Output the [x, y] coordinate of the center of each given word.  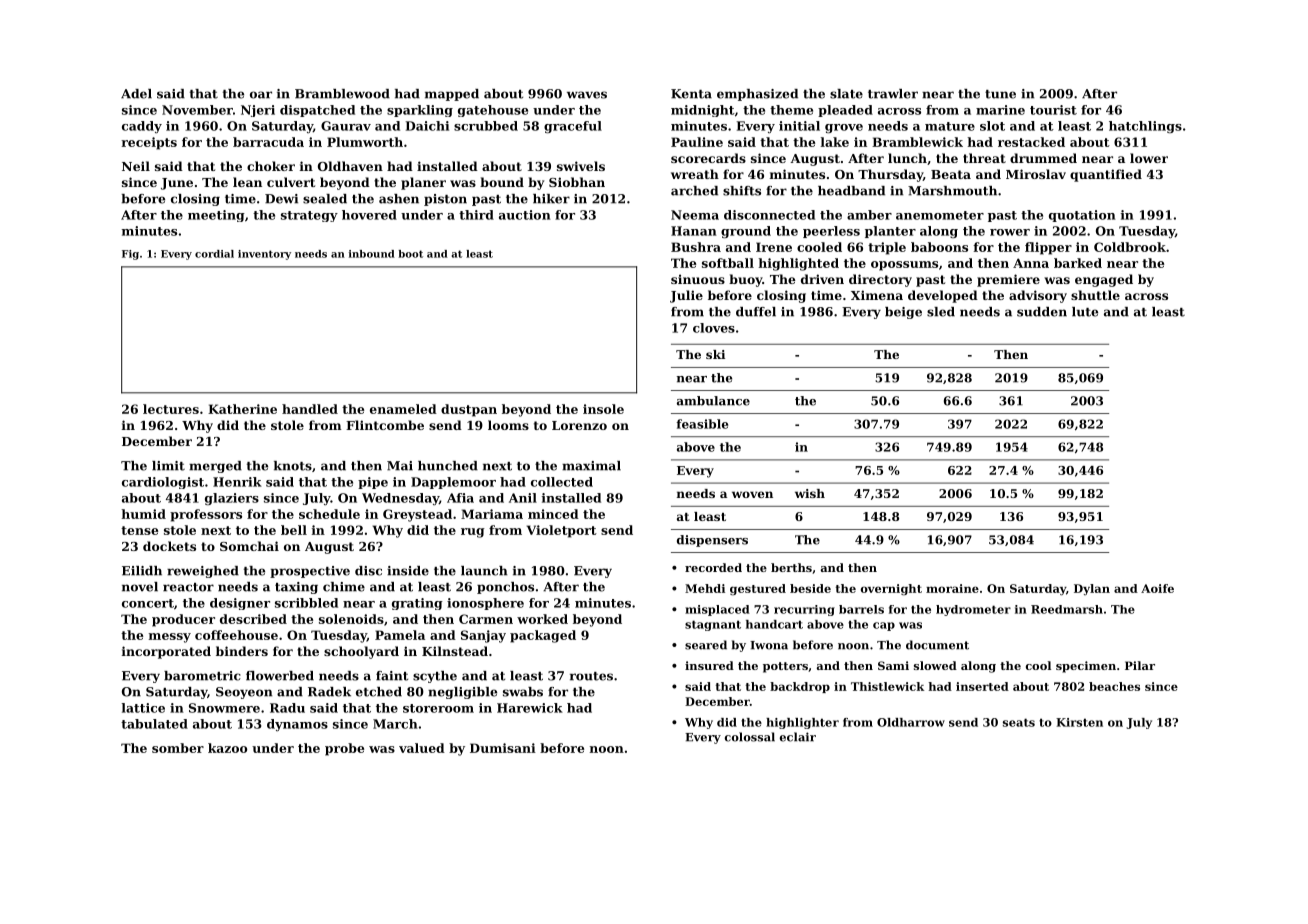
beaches [1114, 686]
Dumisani [503, 748]
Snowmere [224, 708]
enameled [403, 409]
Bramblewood [342, 94]
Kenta [691, 94]
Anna [1031, 263]
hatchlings [1145, 127]
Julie [686, 296]
